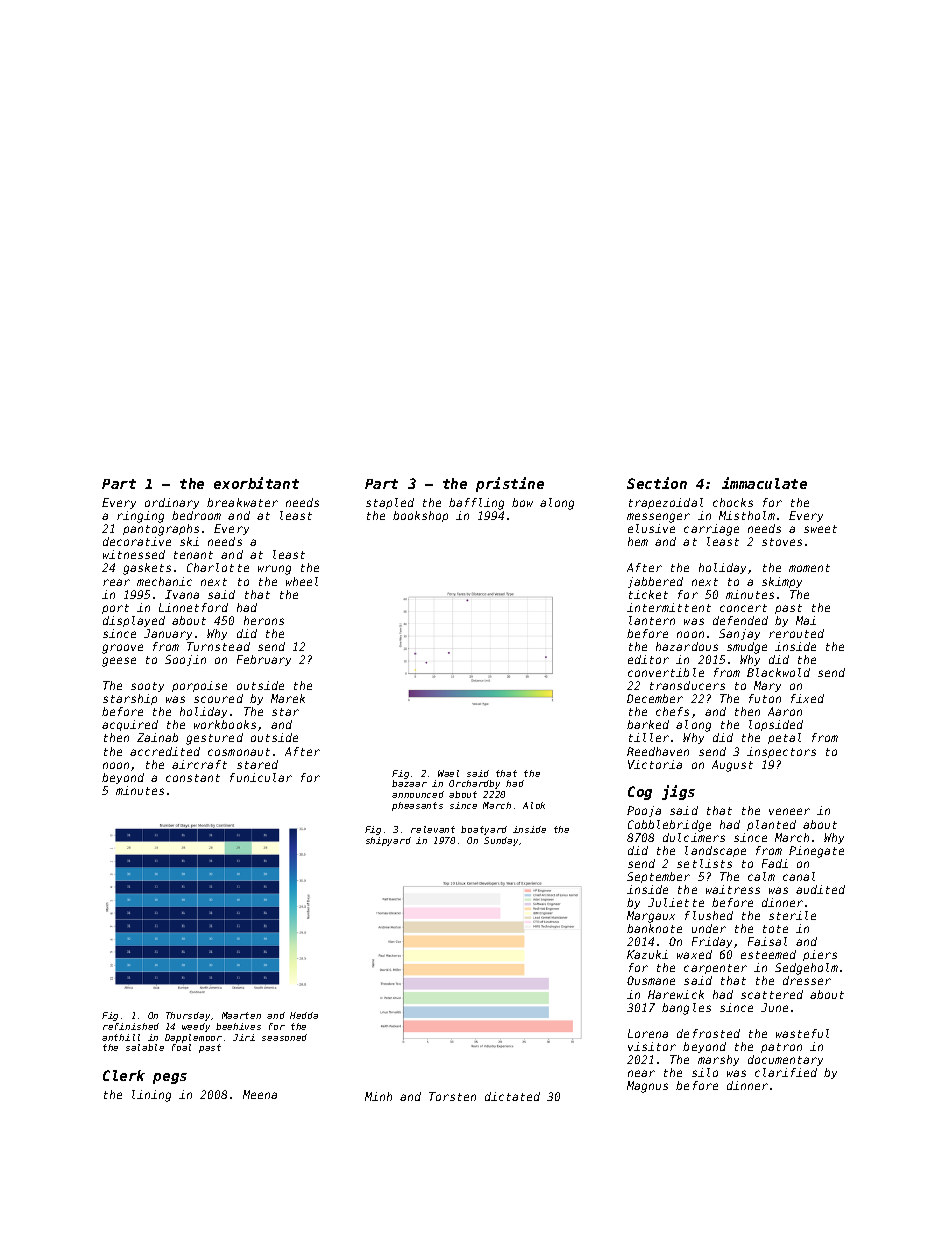  What do you see at coordinates (764, 483) in the document?
I see `immaculate` at bounding box center [764, 483].
